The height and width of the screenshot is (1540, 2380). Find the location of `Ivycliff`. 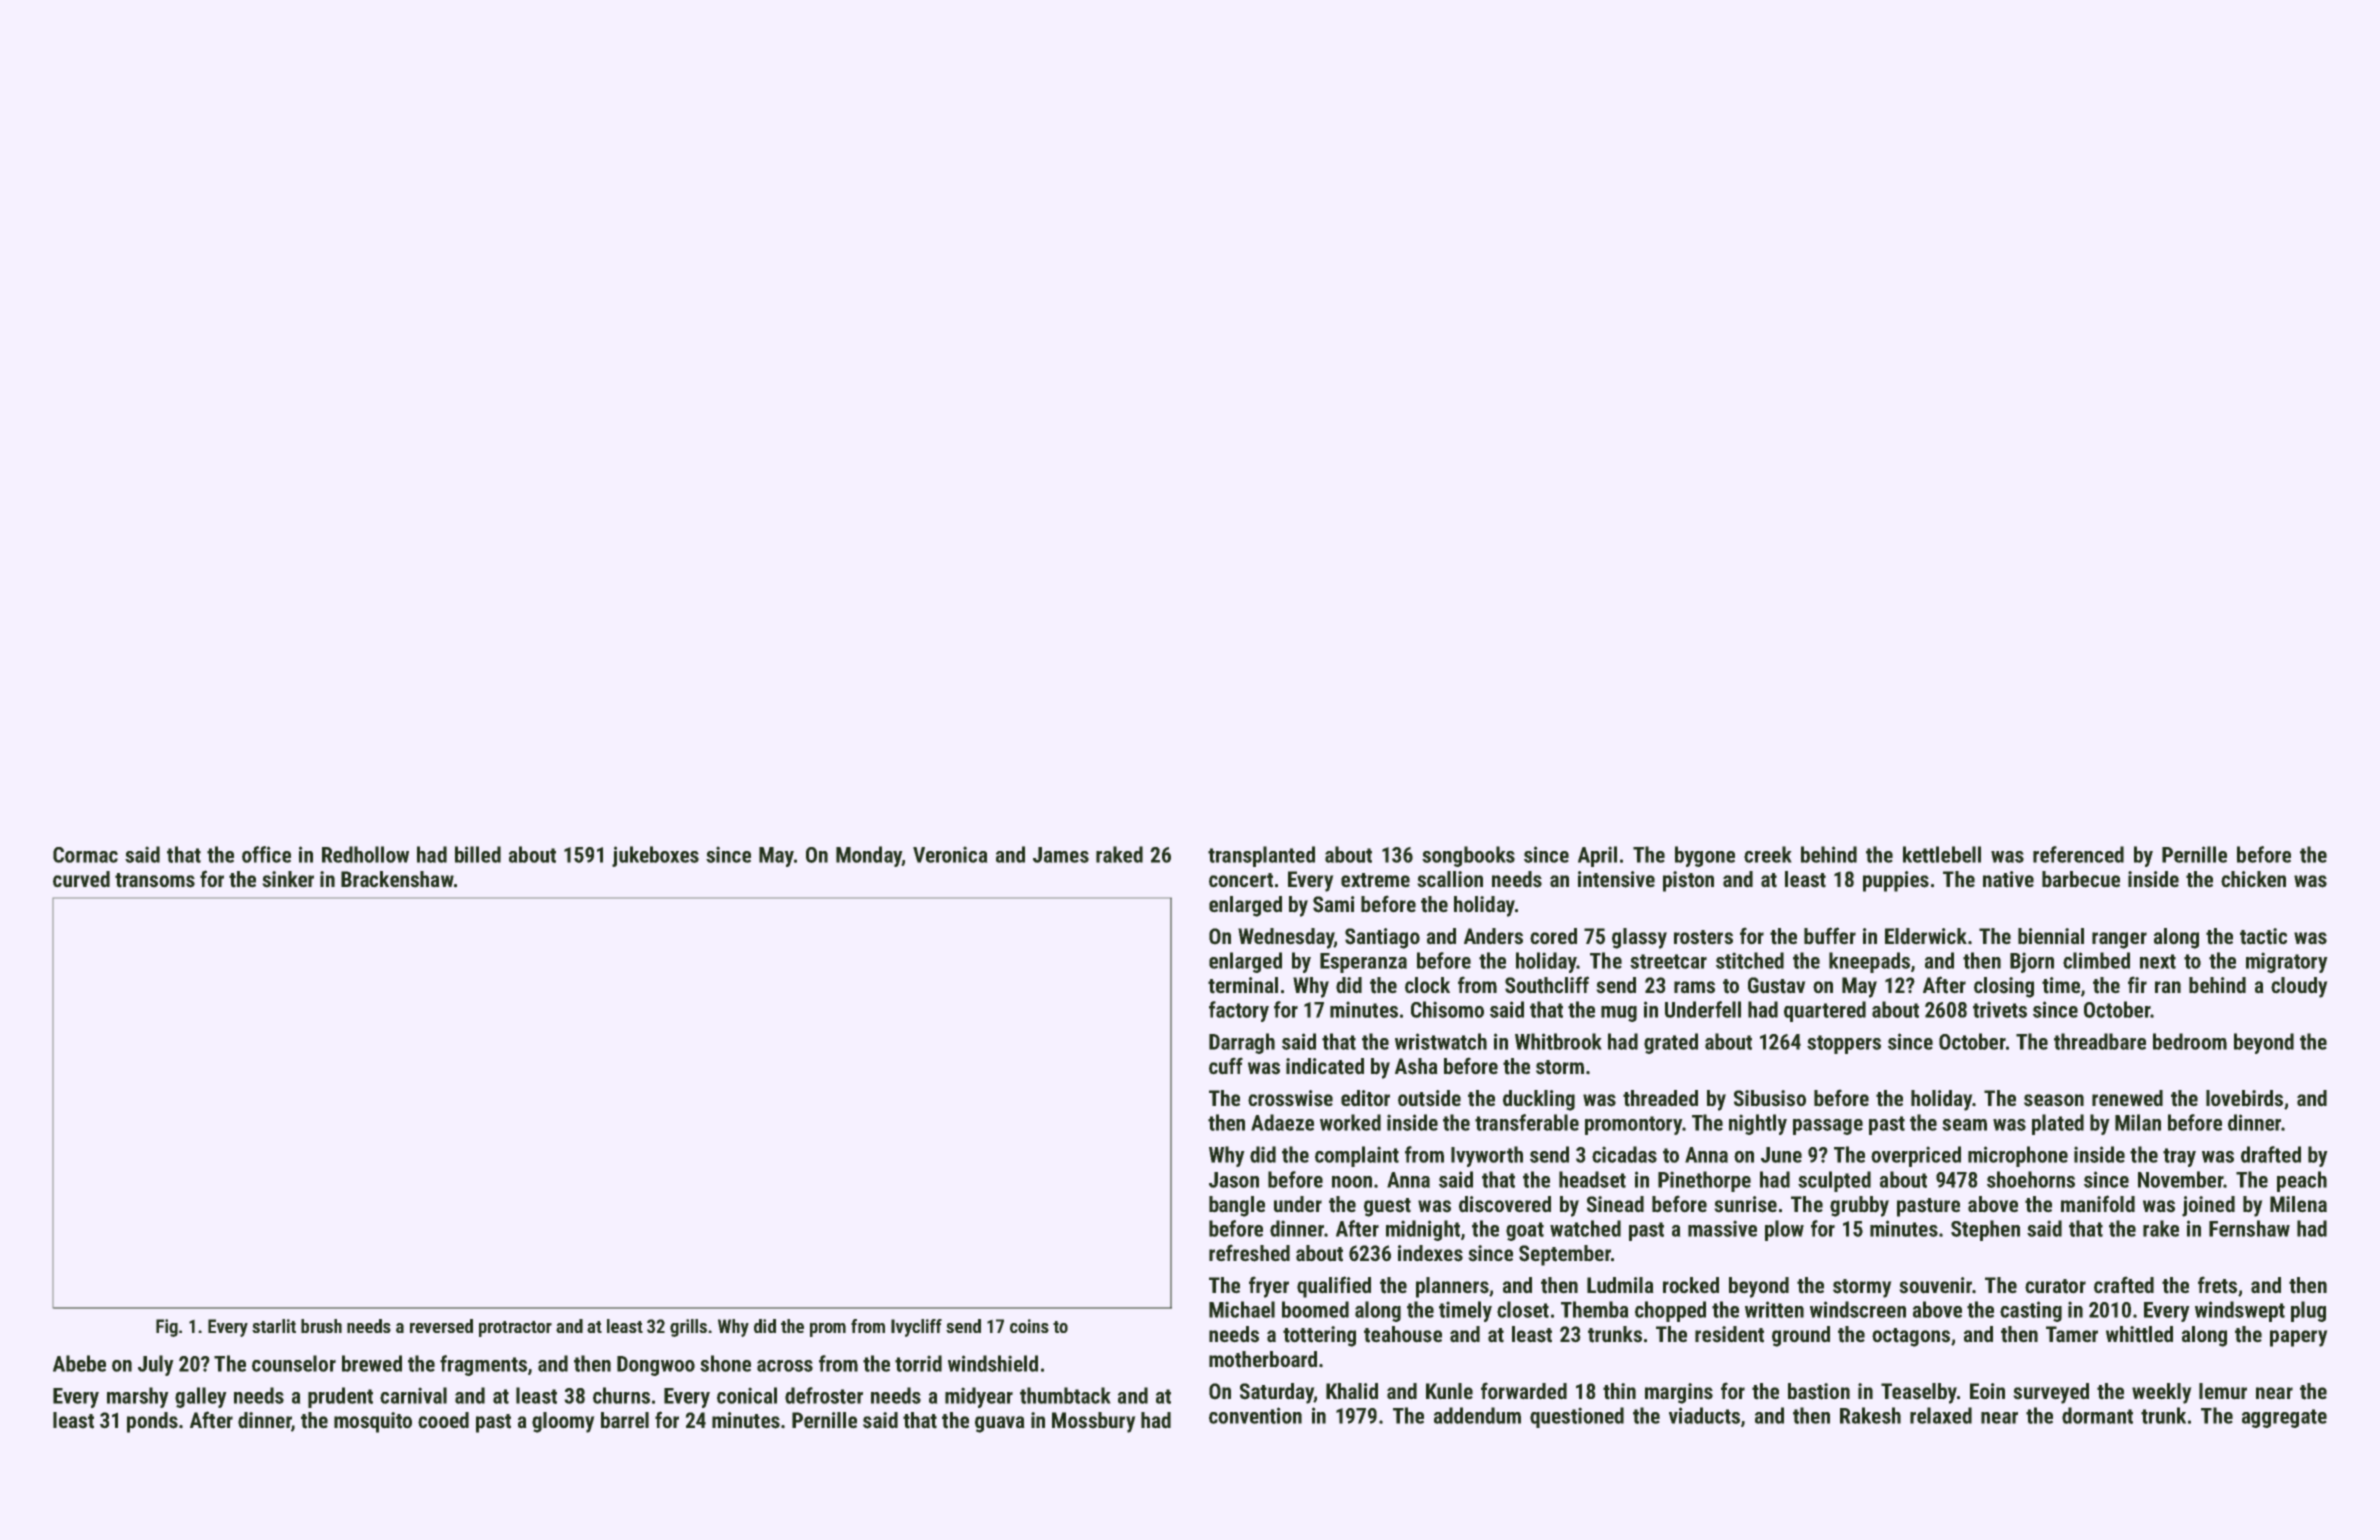

Ivycliff is located at coordinates (916, 1328).
